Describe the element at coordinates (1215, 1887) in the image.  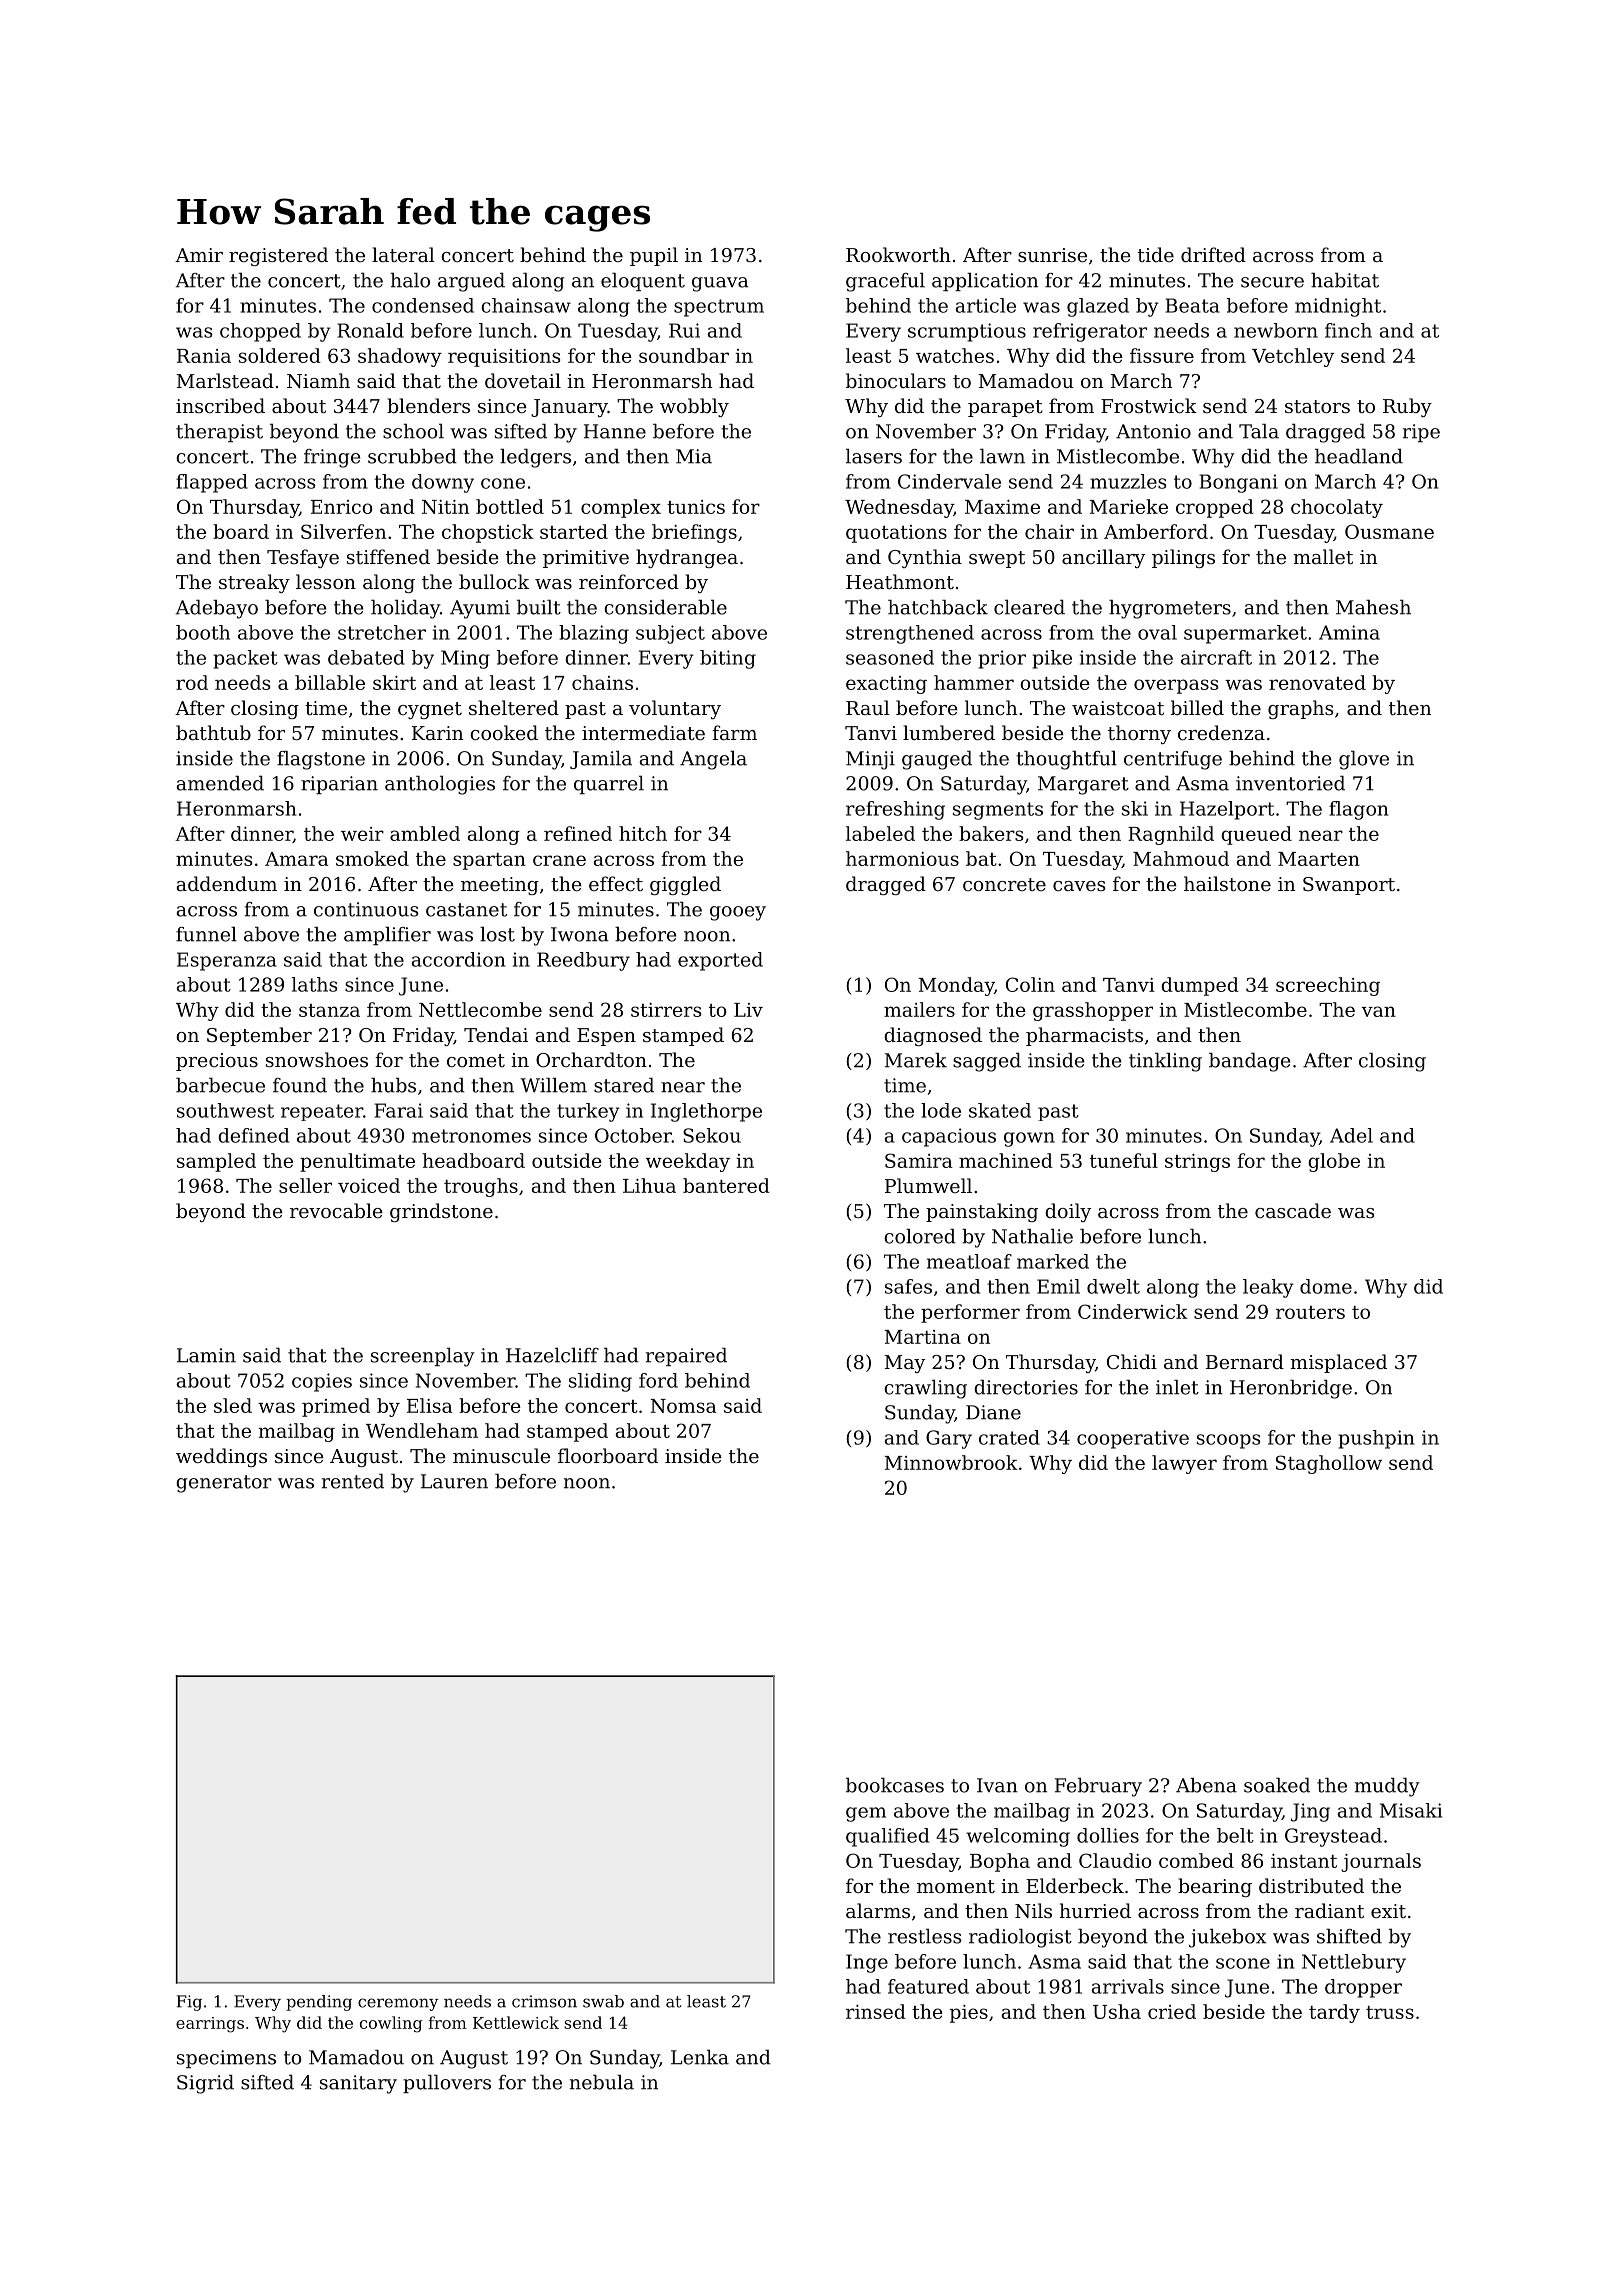
I see `bearing` at that location.
